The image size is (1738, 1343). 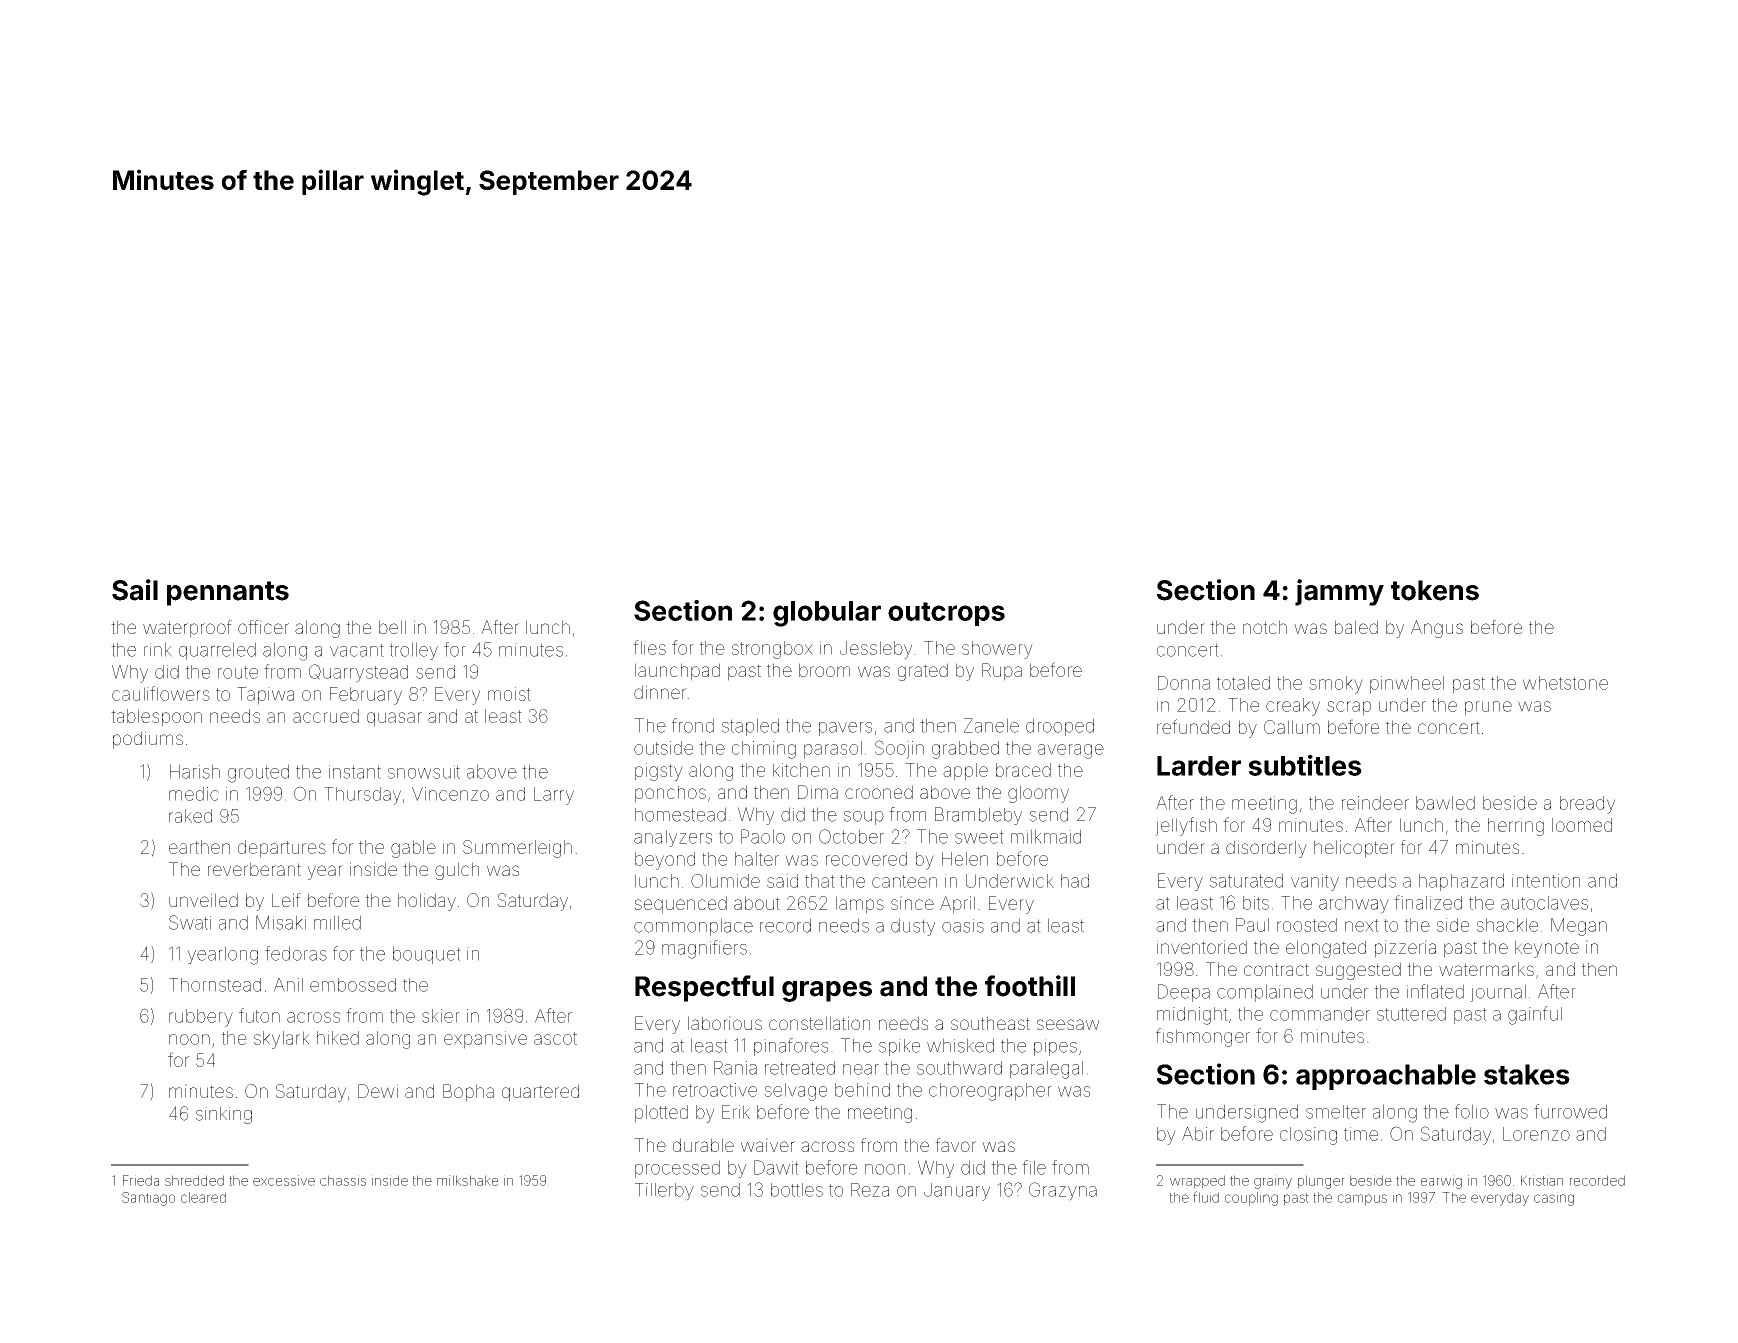 I want to click on gainful, so click(x=1535, y=1015).
